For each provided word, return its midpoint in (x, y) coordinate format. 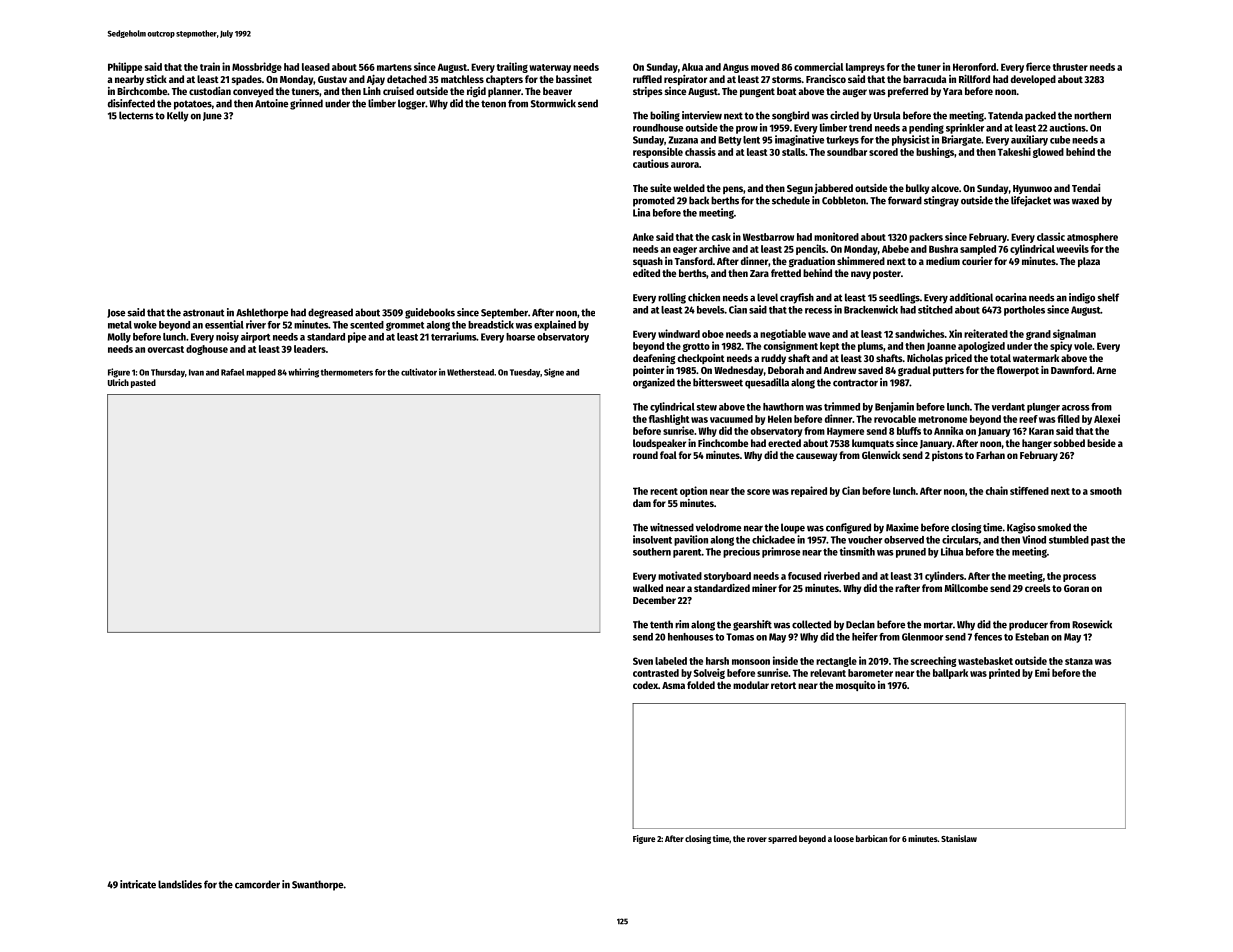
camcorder (257, 884)
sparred (782, 839)
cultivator (419, 372)
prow (747, 130)
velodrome (718, 527)
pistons (947, 456)
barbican (871, 838)
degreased (330, 313)
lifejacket (1031, 201)
